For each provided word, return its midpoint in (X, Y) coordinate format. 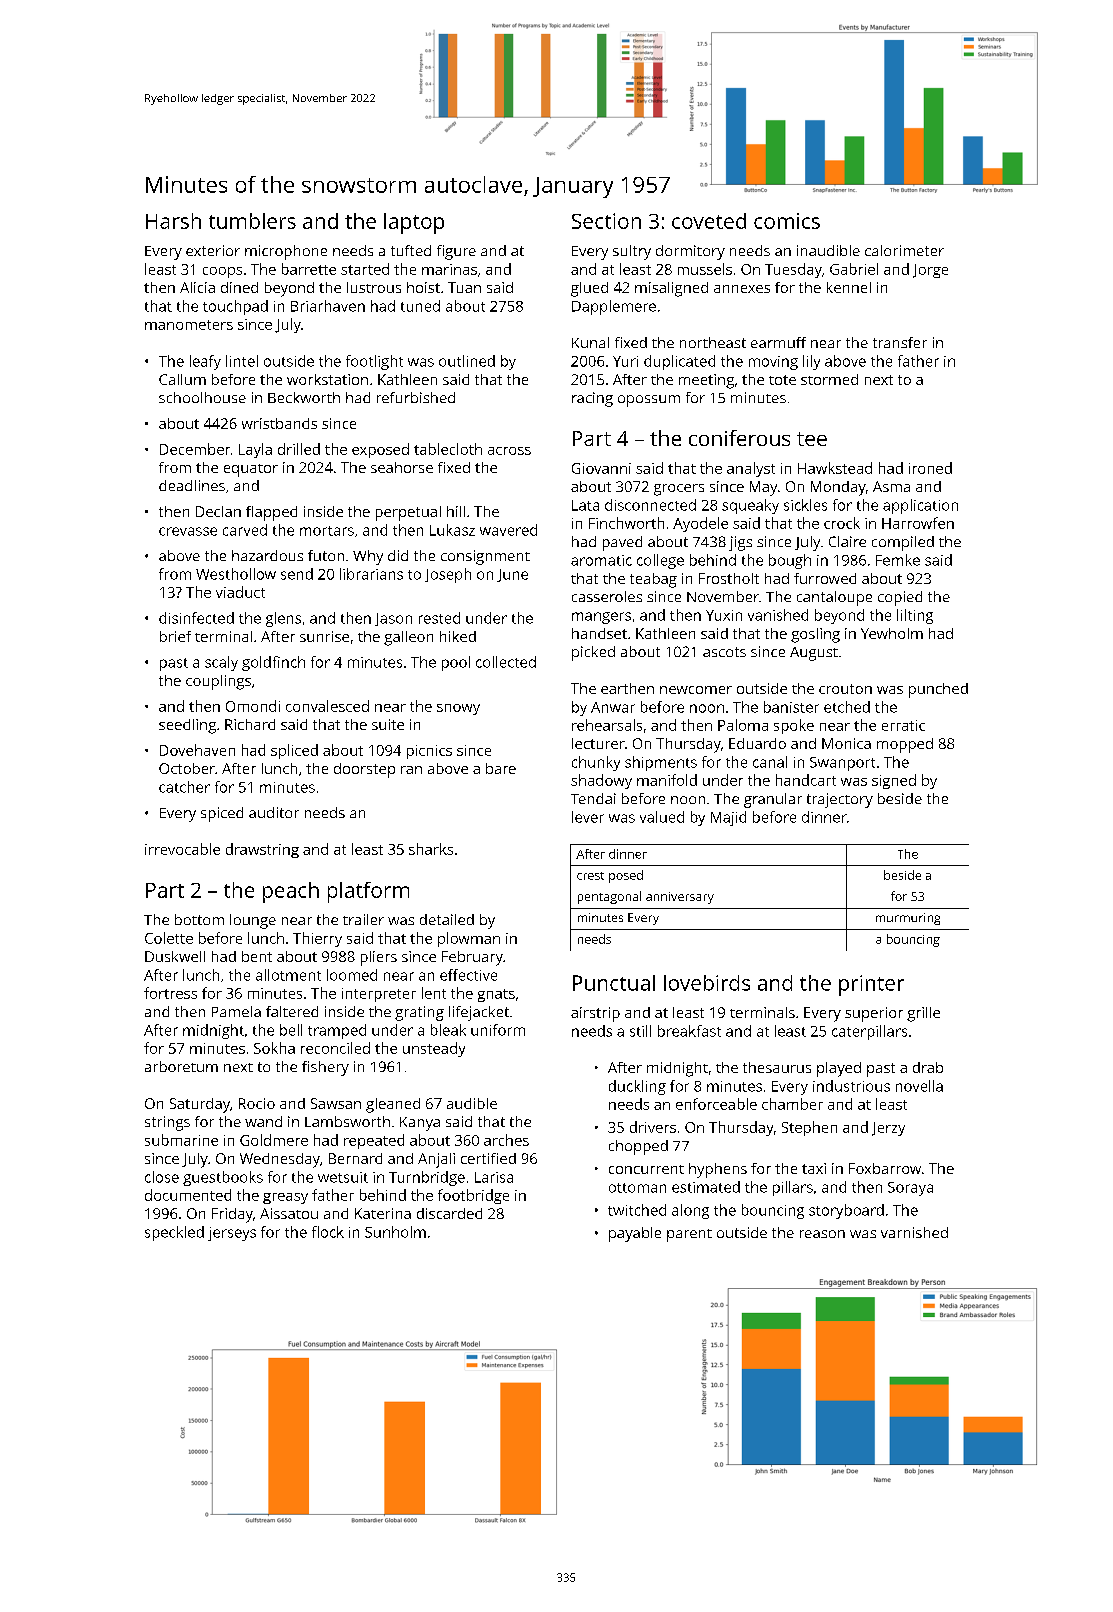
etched (847, 707)
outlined (467, 361)
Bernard (355, 1158)
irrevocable (182, 849)
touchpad (235, 307)
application (920, 506)
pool (456, 663)
